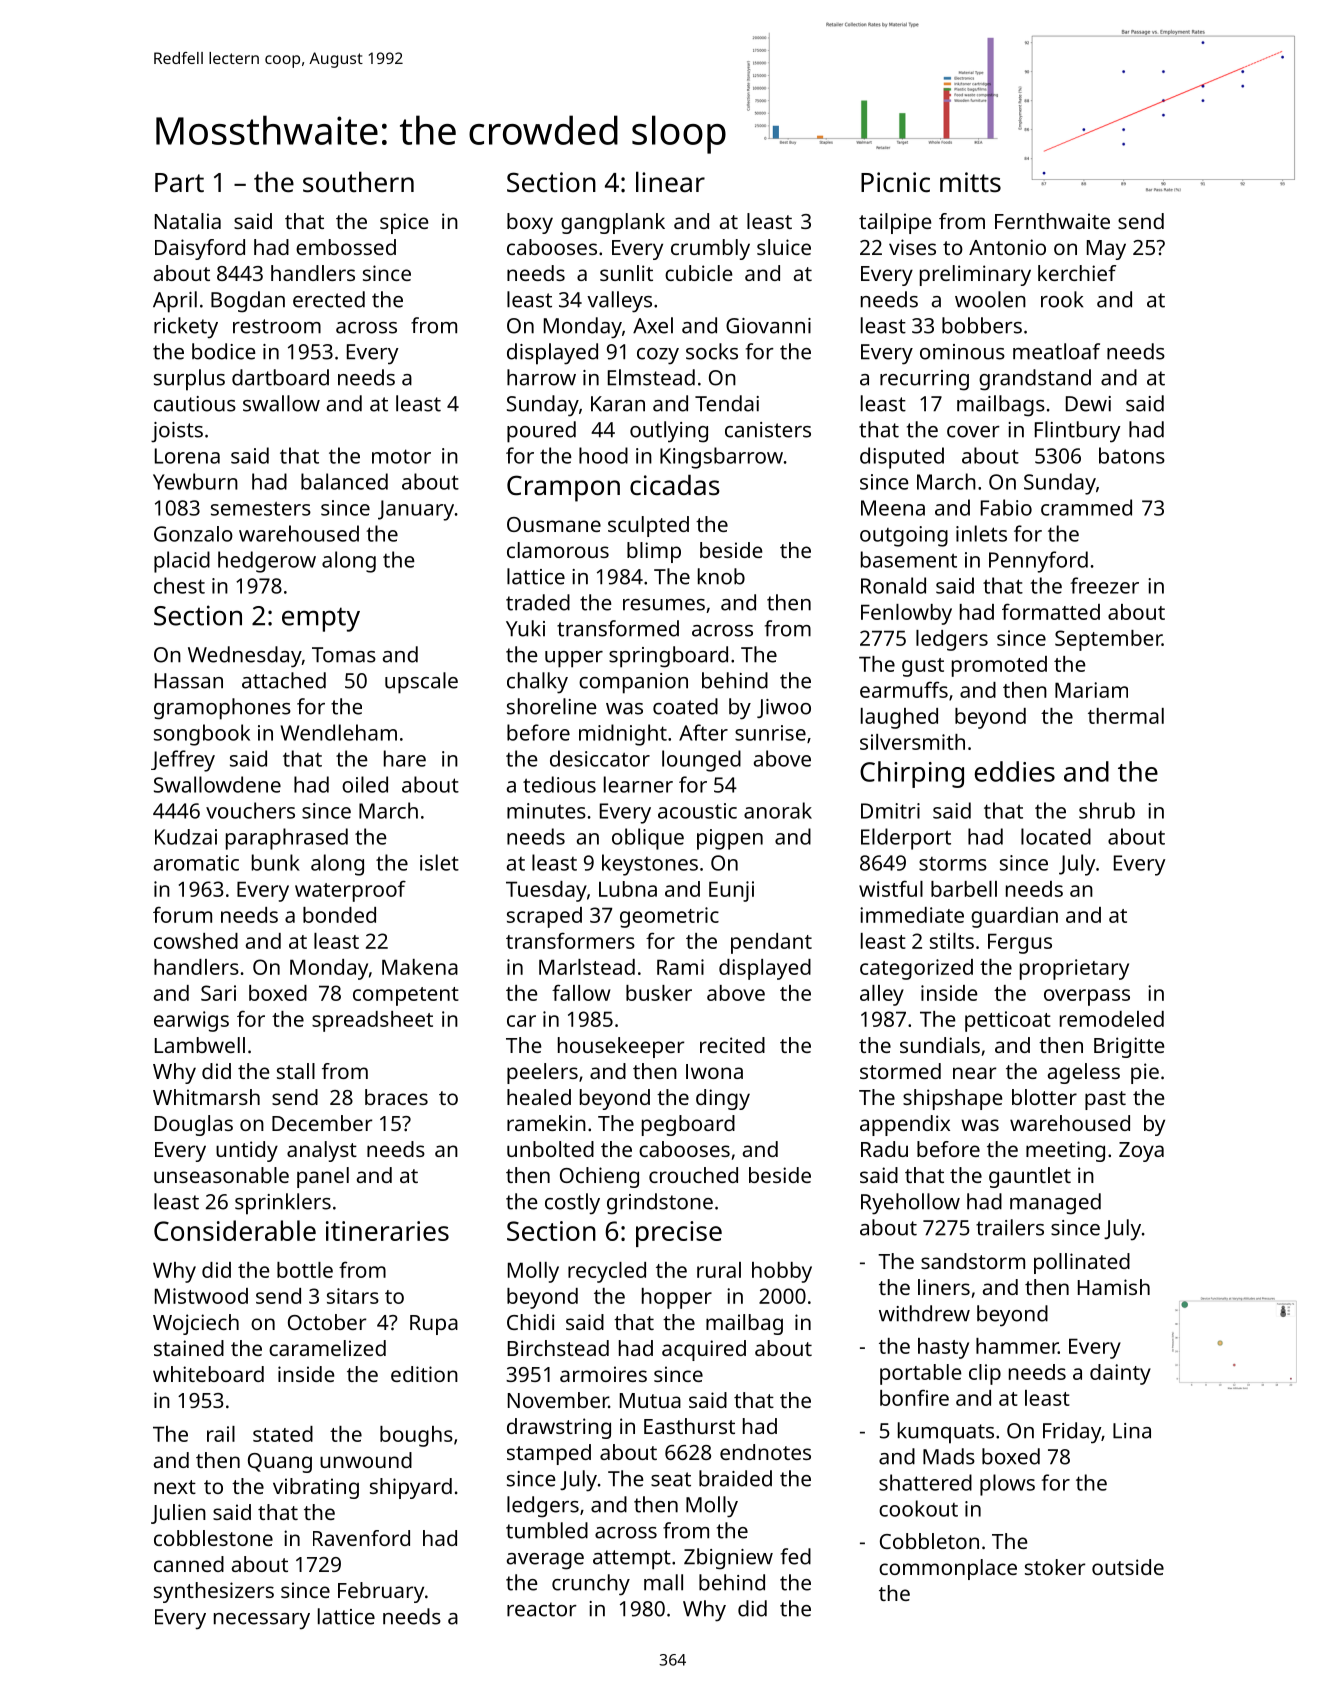 This page has width=1318, height=1706. I want to click on Rami, so click(680, 967).
